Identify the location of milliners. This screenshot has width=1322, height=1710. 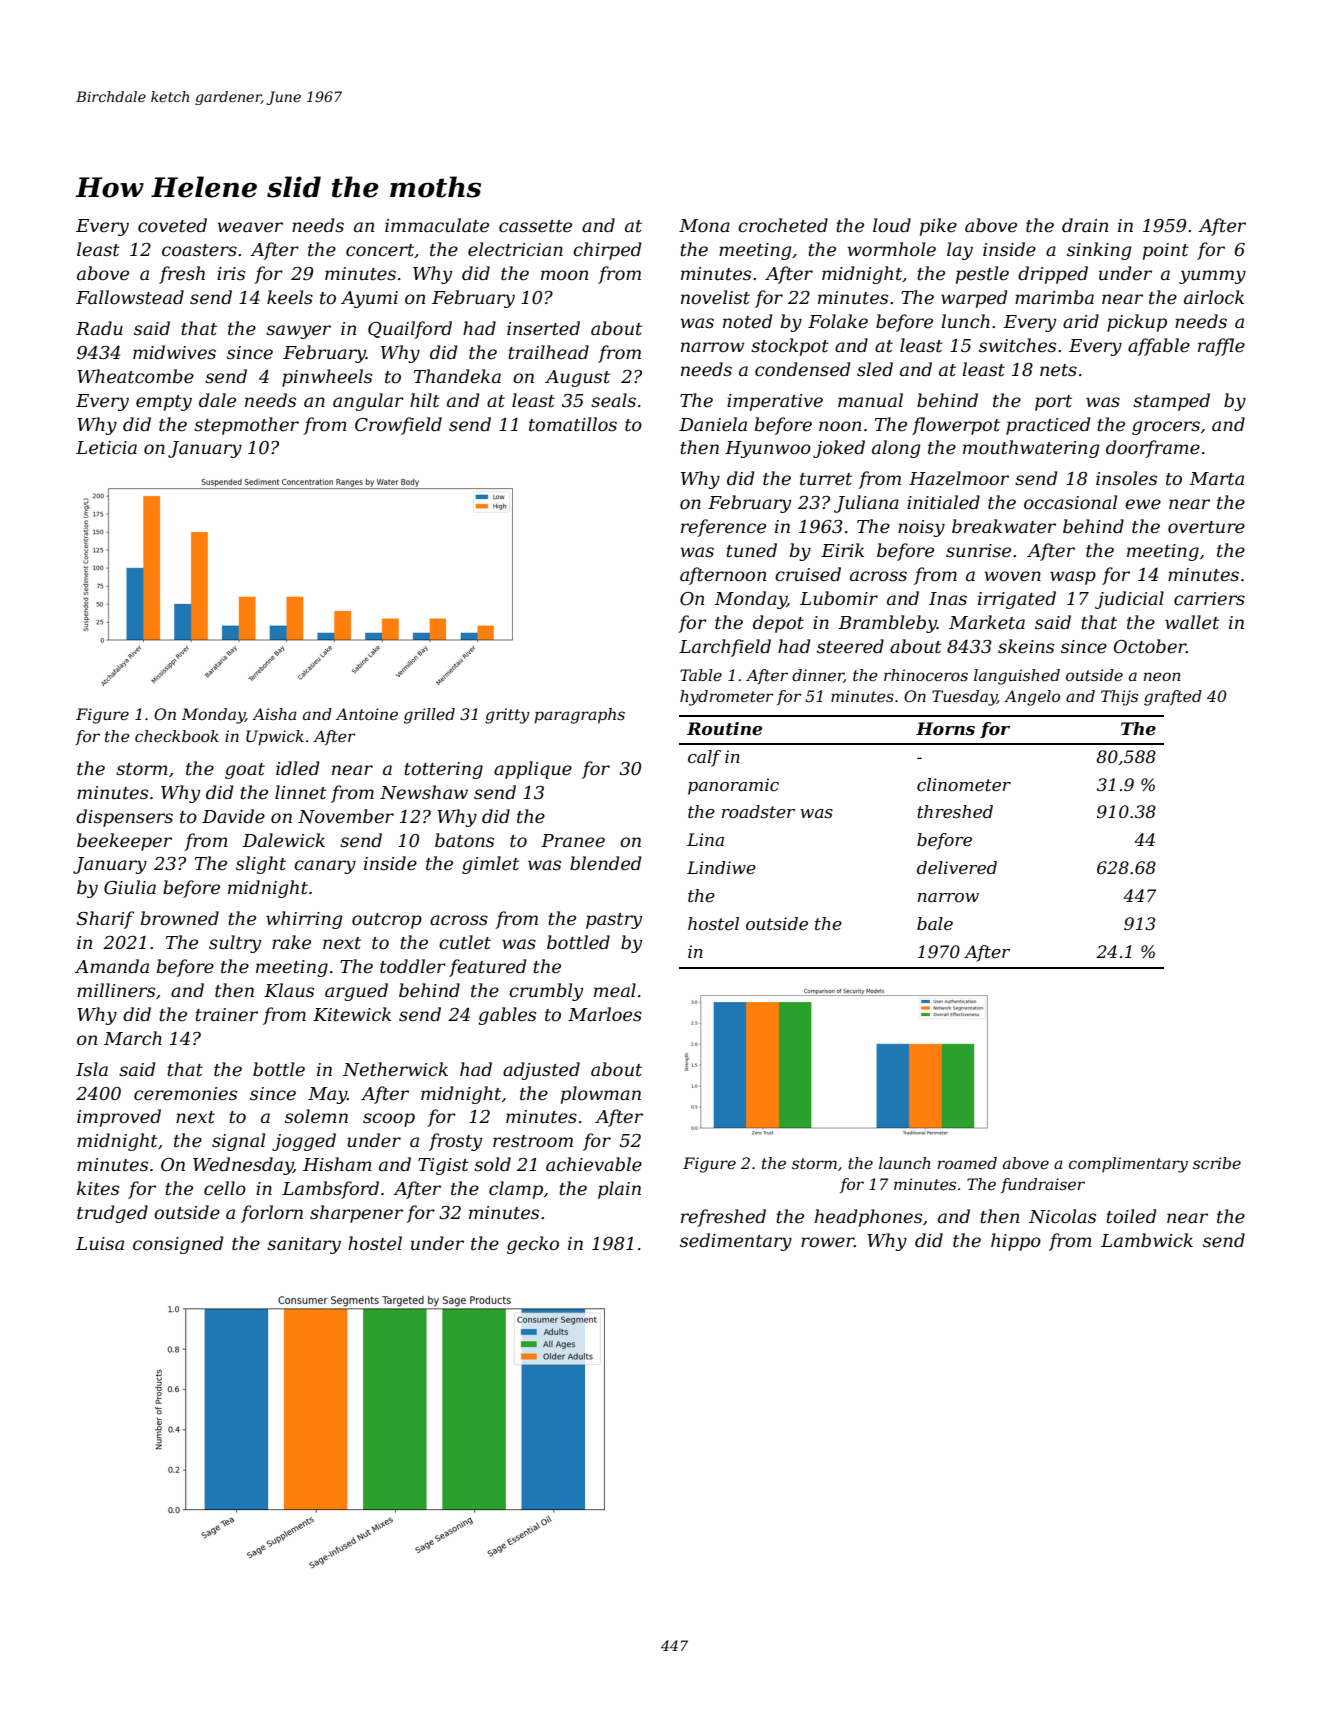
(116, 990).
